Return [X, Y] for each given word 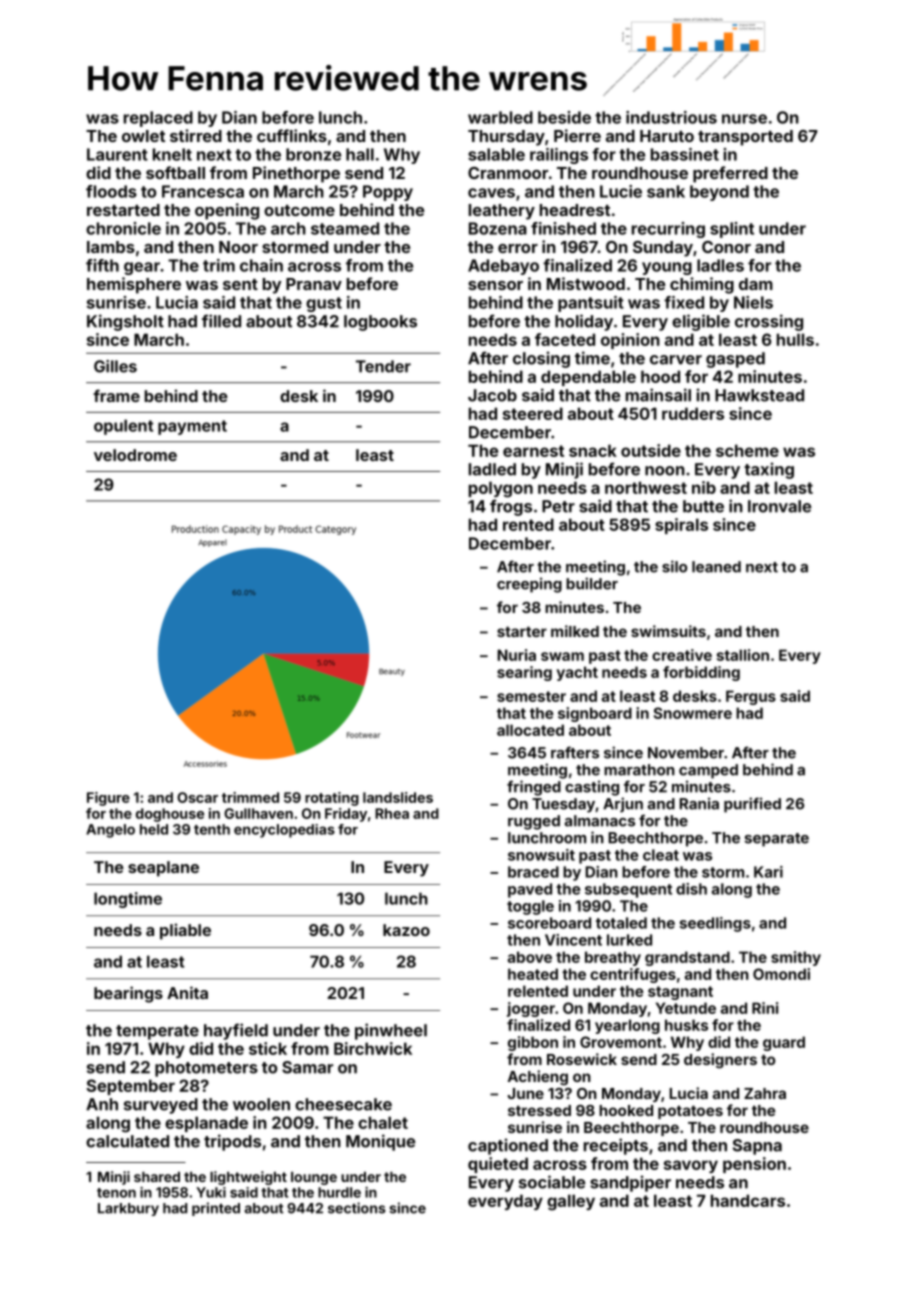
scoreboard [549, 923]
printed [216, 1209]
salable [496, 154]
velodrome [135, 455]
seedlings [715, 924]
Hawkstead [759, 395]
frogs [511, 507]
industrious [671, 117]
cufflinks [292, 135]
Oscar [197, 797]
